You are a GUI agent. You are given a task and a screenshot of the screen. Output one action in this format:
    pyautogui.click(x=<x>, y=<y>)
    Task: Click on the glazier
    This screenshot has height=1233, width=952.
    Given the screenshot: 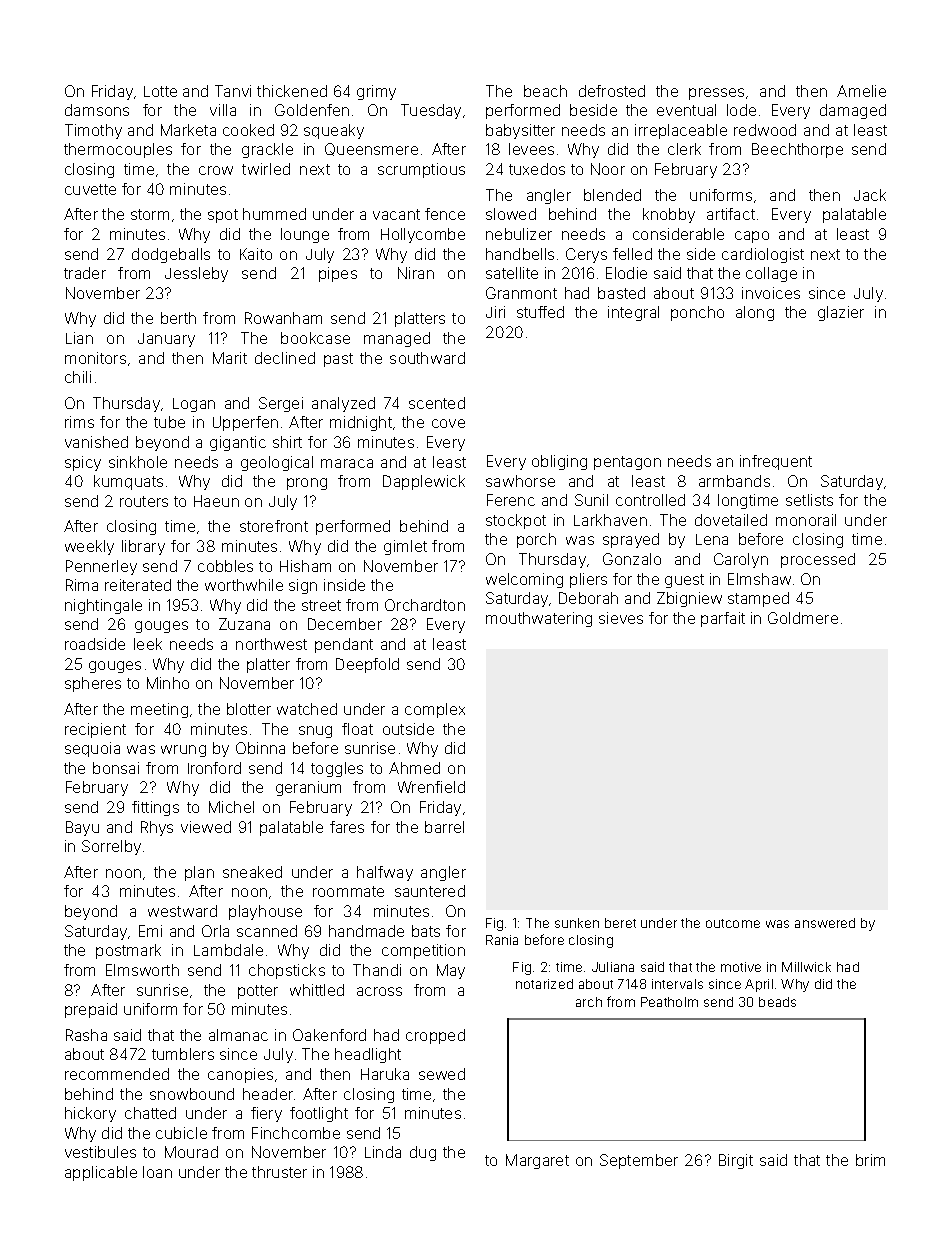 What is the action you would take?
    pyautogui.click(x=841, y=313)
